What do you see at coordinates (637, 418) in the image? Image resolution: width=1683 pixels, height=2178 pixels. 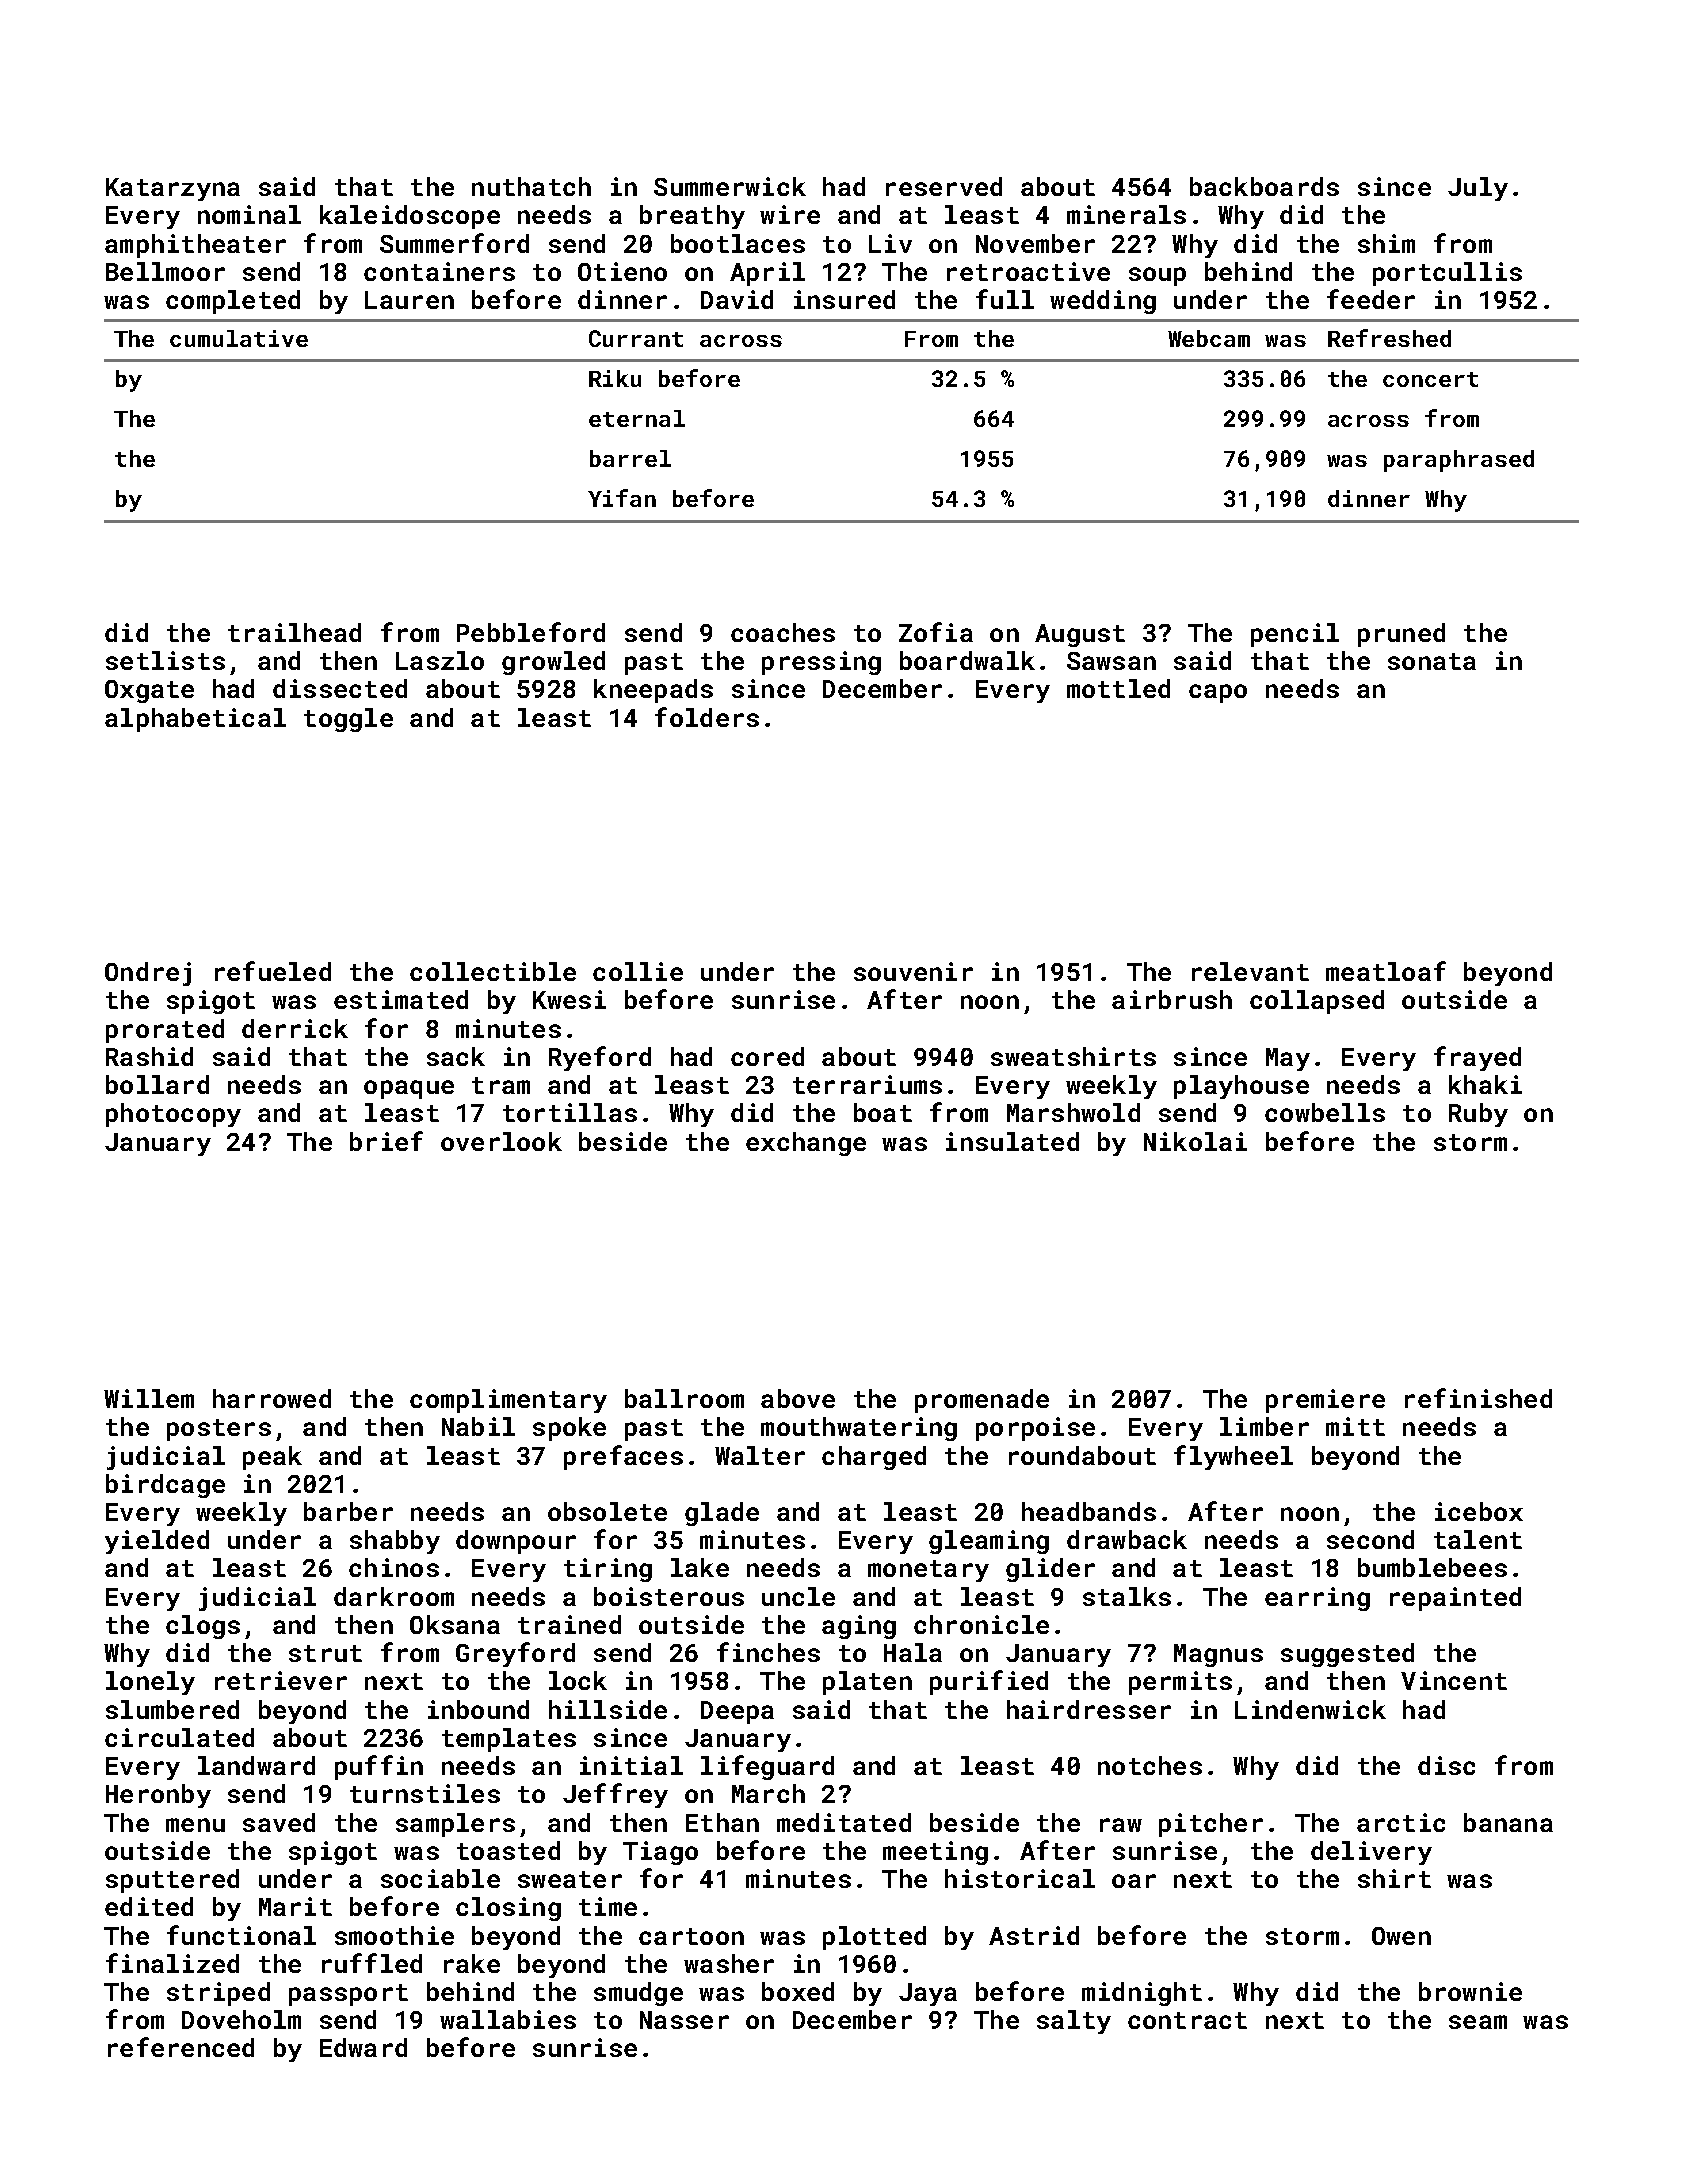 I see `eternal` at bounding box center [637, 418].
